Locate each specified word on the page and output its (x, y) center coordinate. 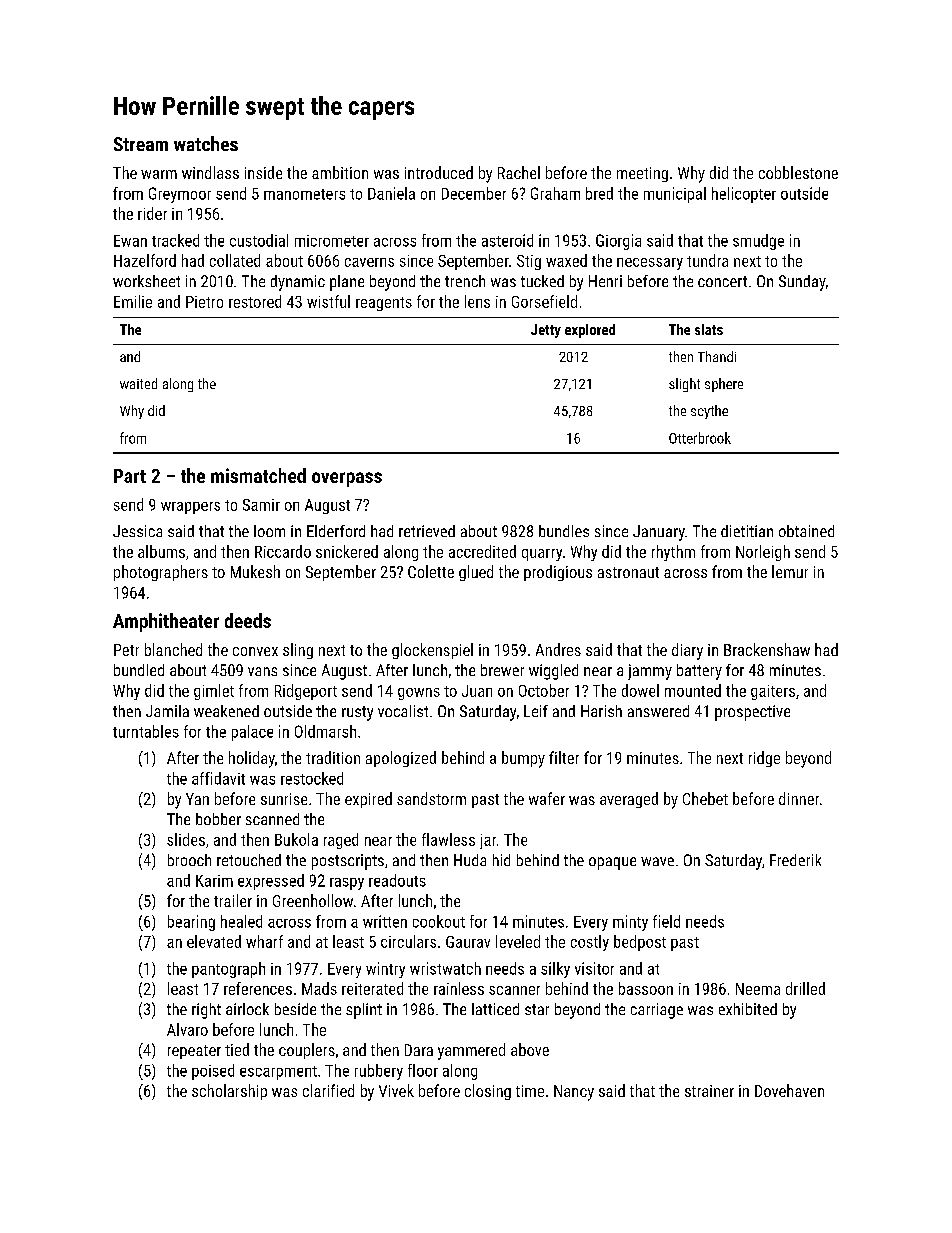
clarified (328, 1090)
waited (138, 383)
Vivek (396, 1090)
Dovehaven (789, 1090)
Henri (605, 281)
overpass (347, 479)
